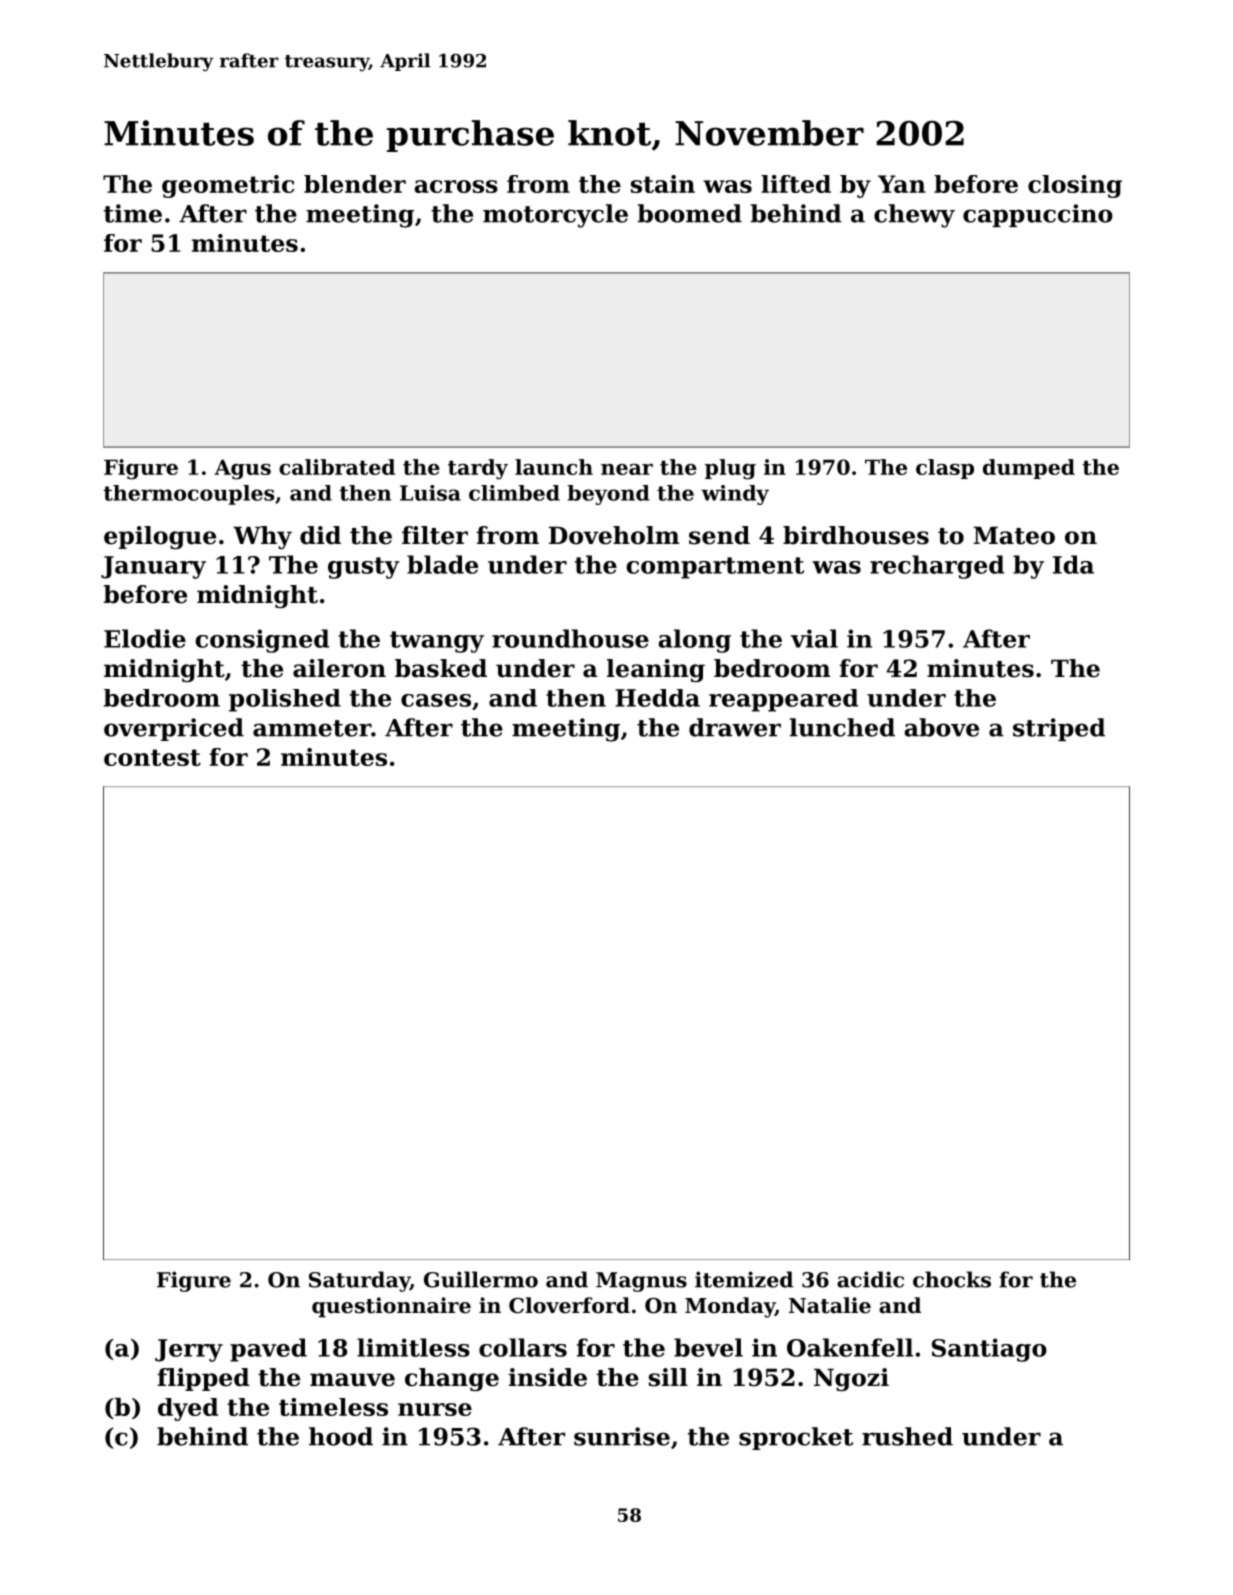  Describe the element at coordinates (907, 1436) in the page. I see `rushed` at that location.
